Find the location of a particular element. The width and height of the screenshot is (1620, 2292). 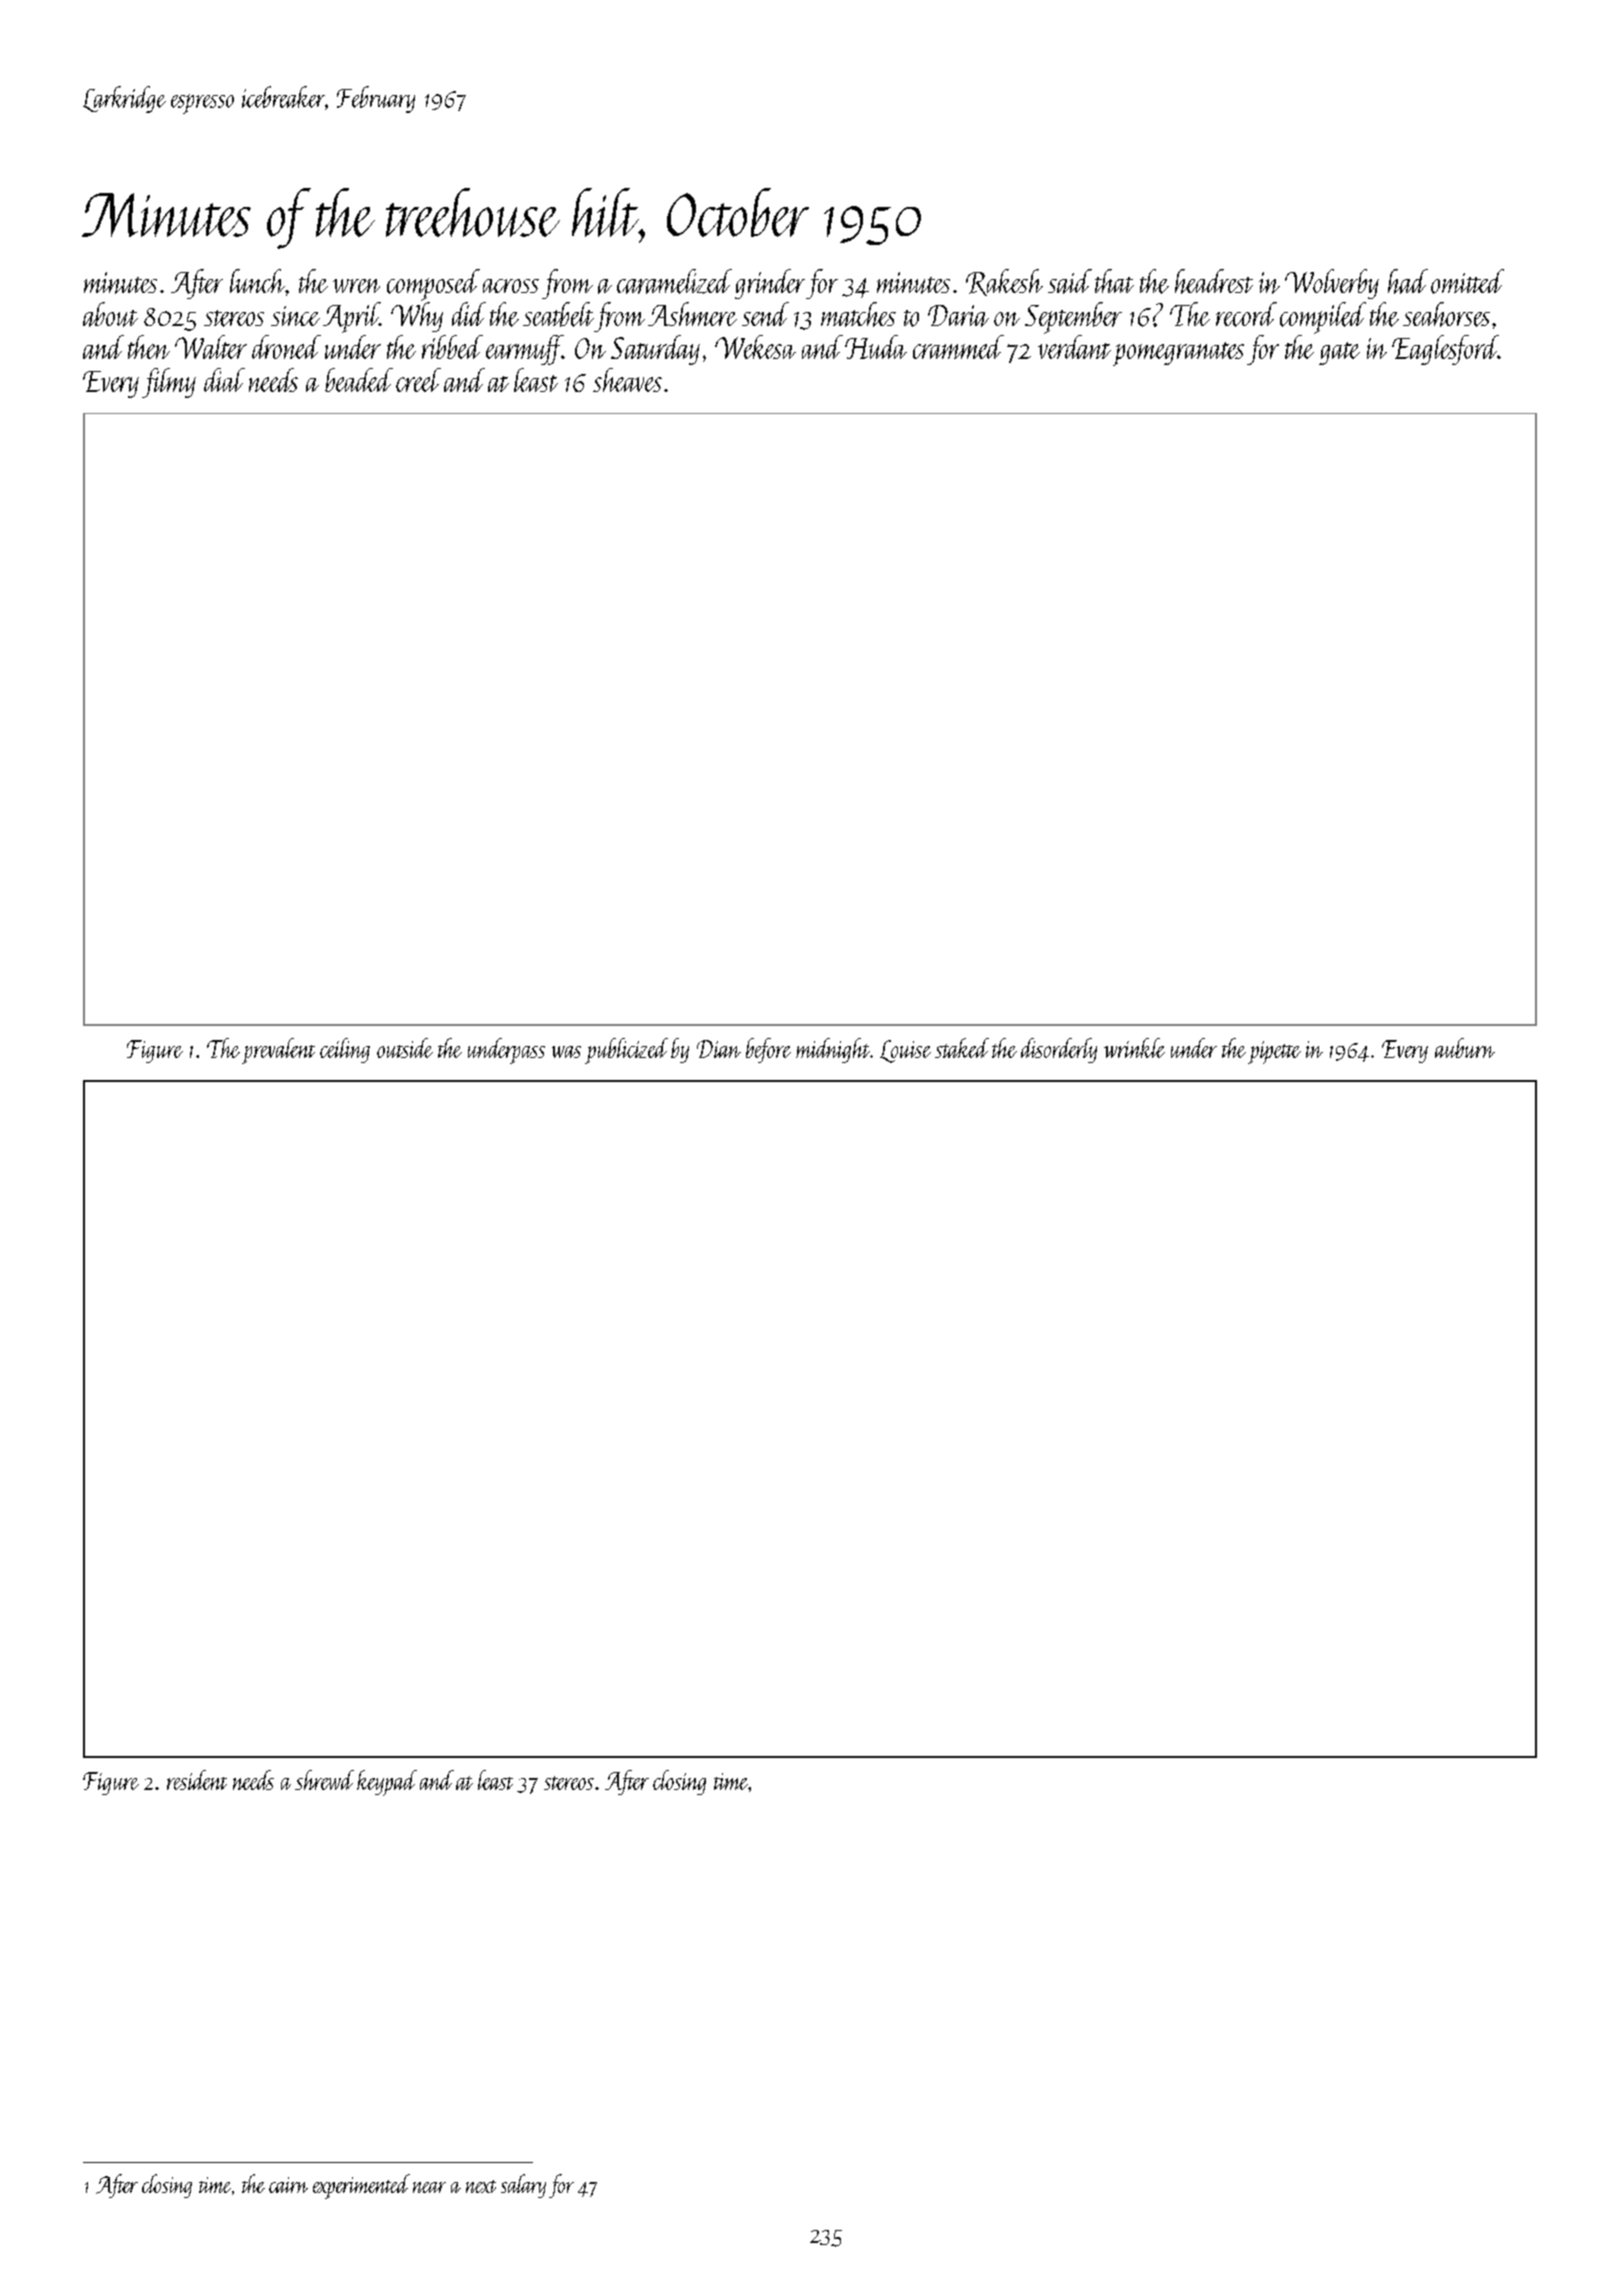

prevalent is located at coordinates (278, 1051).
